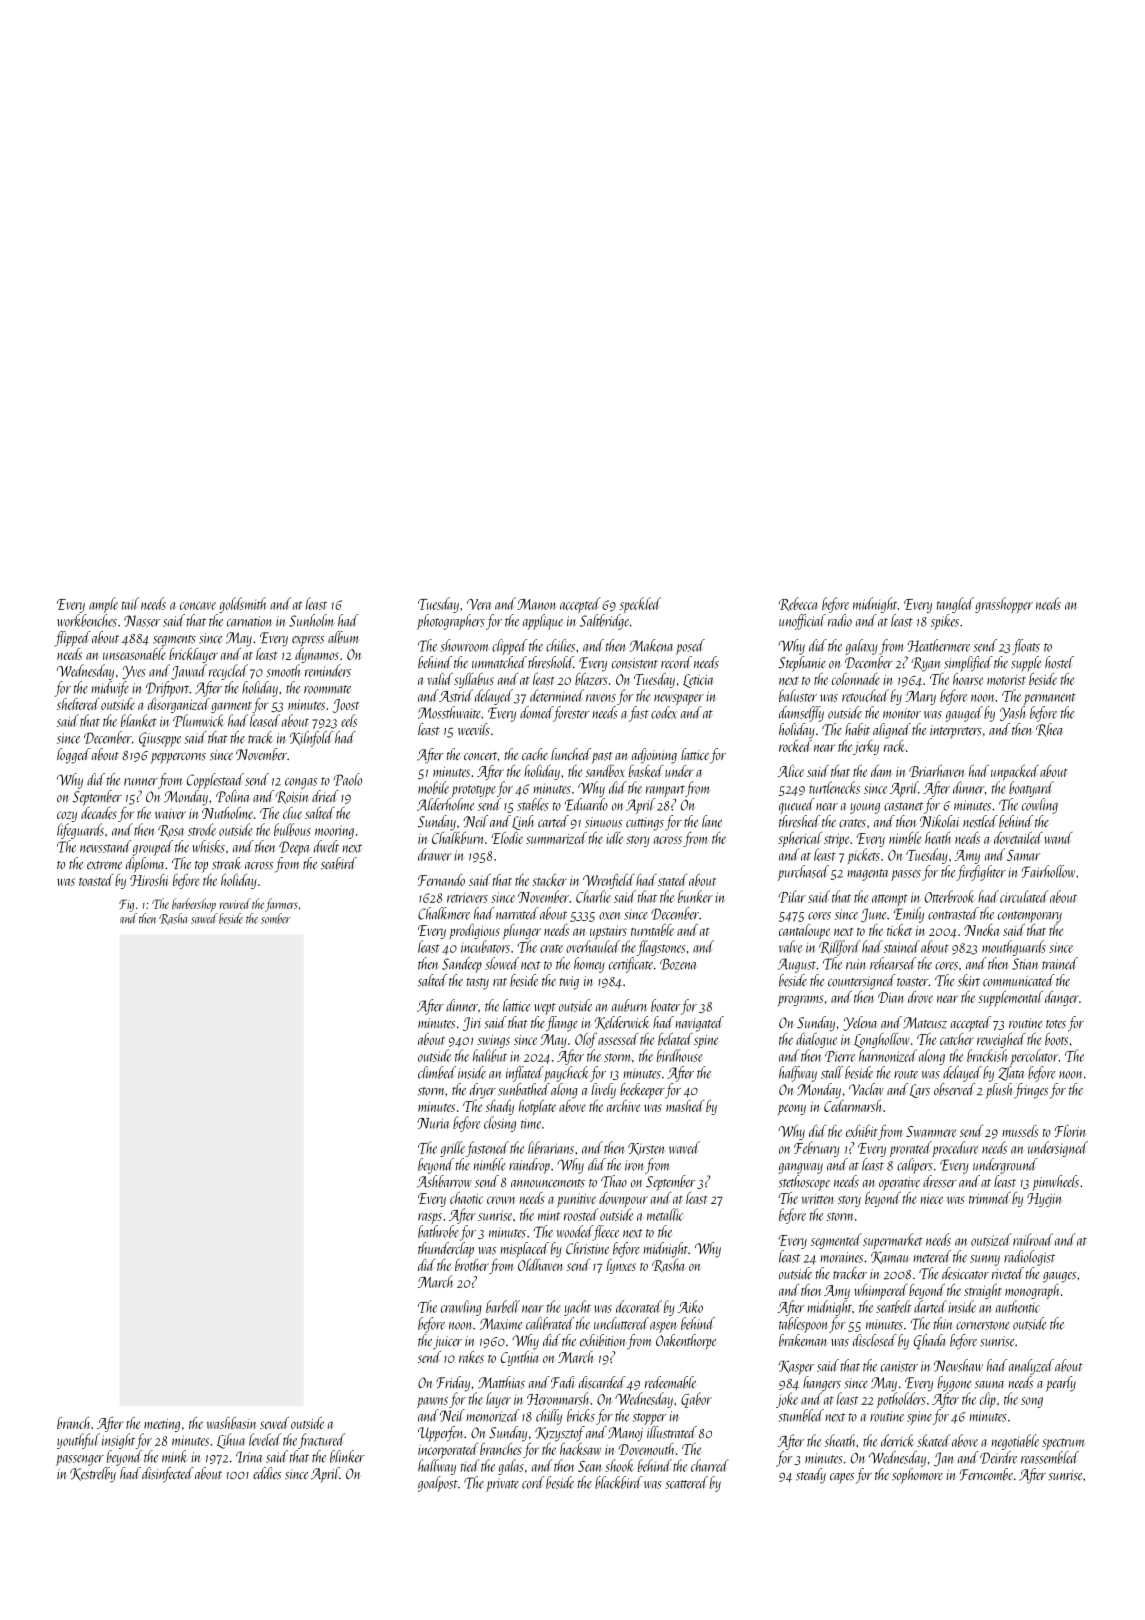  What do you see at coordinates (461, 1308) in the page?
I see `crawling` at bounding box center [461, 1308].
